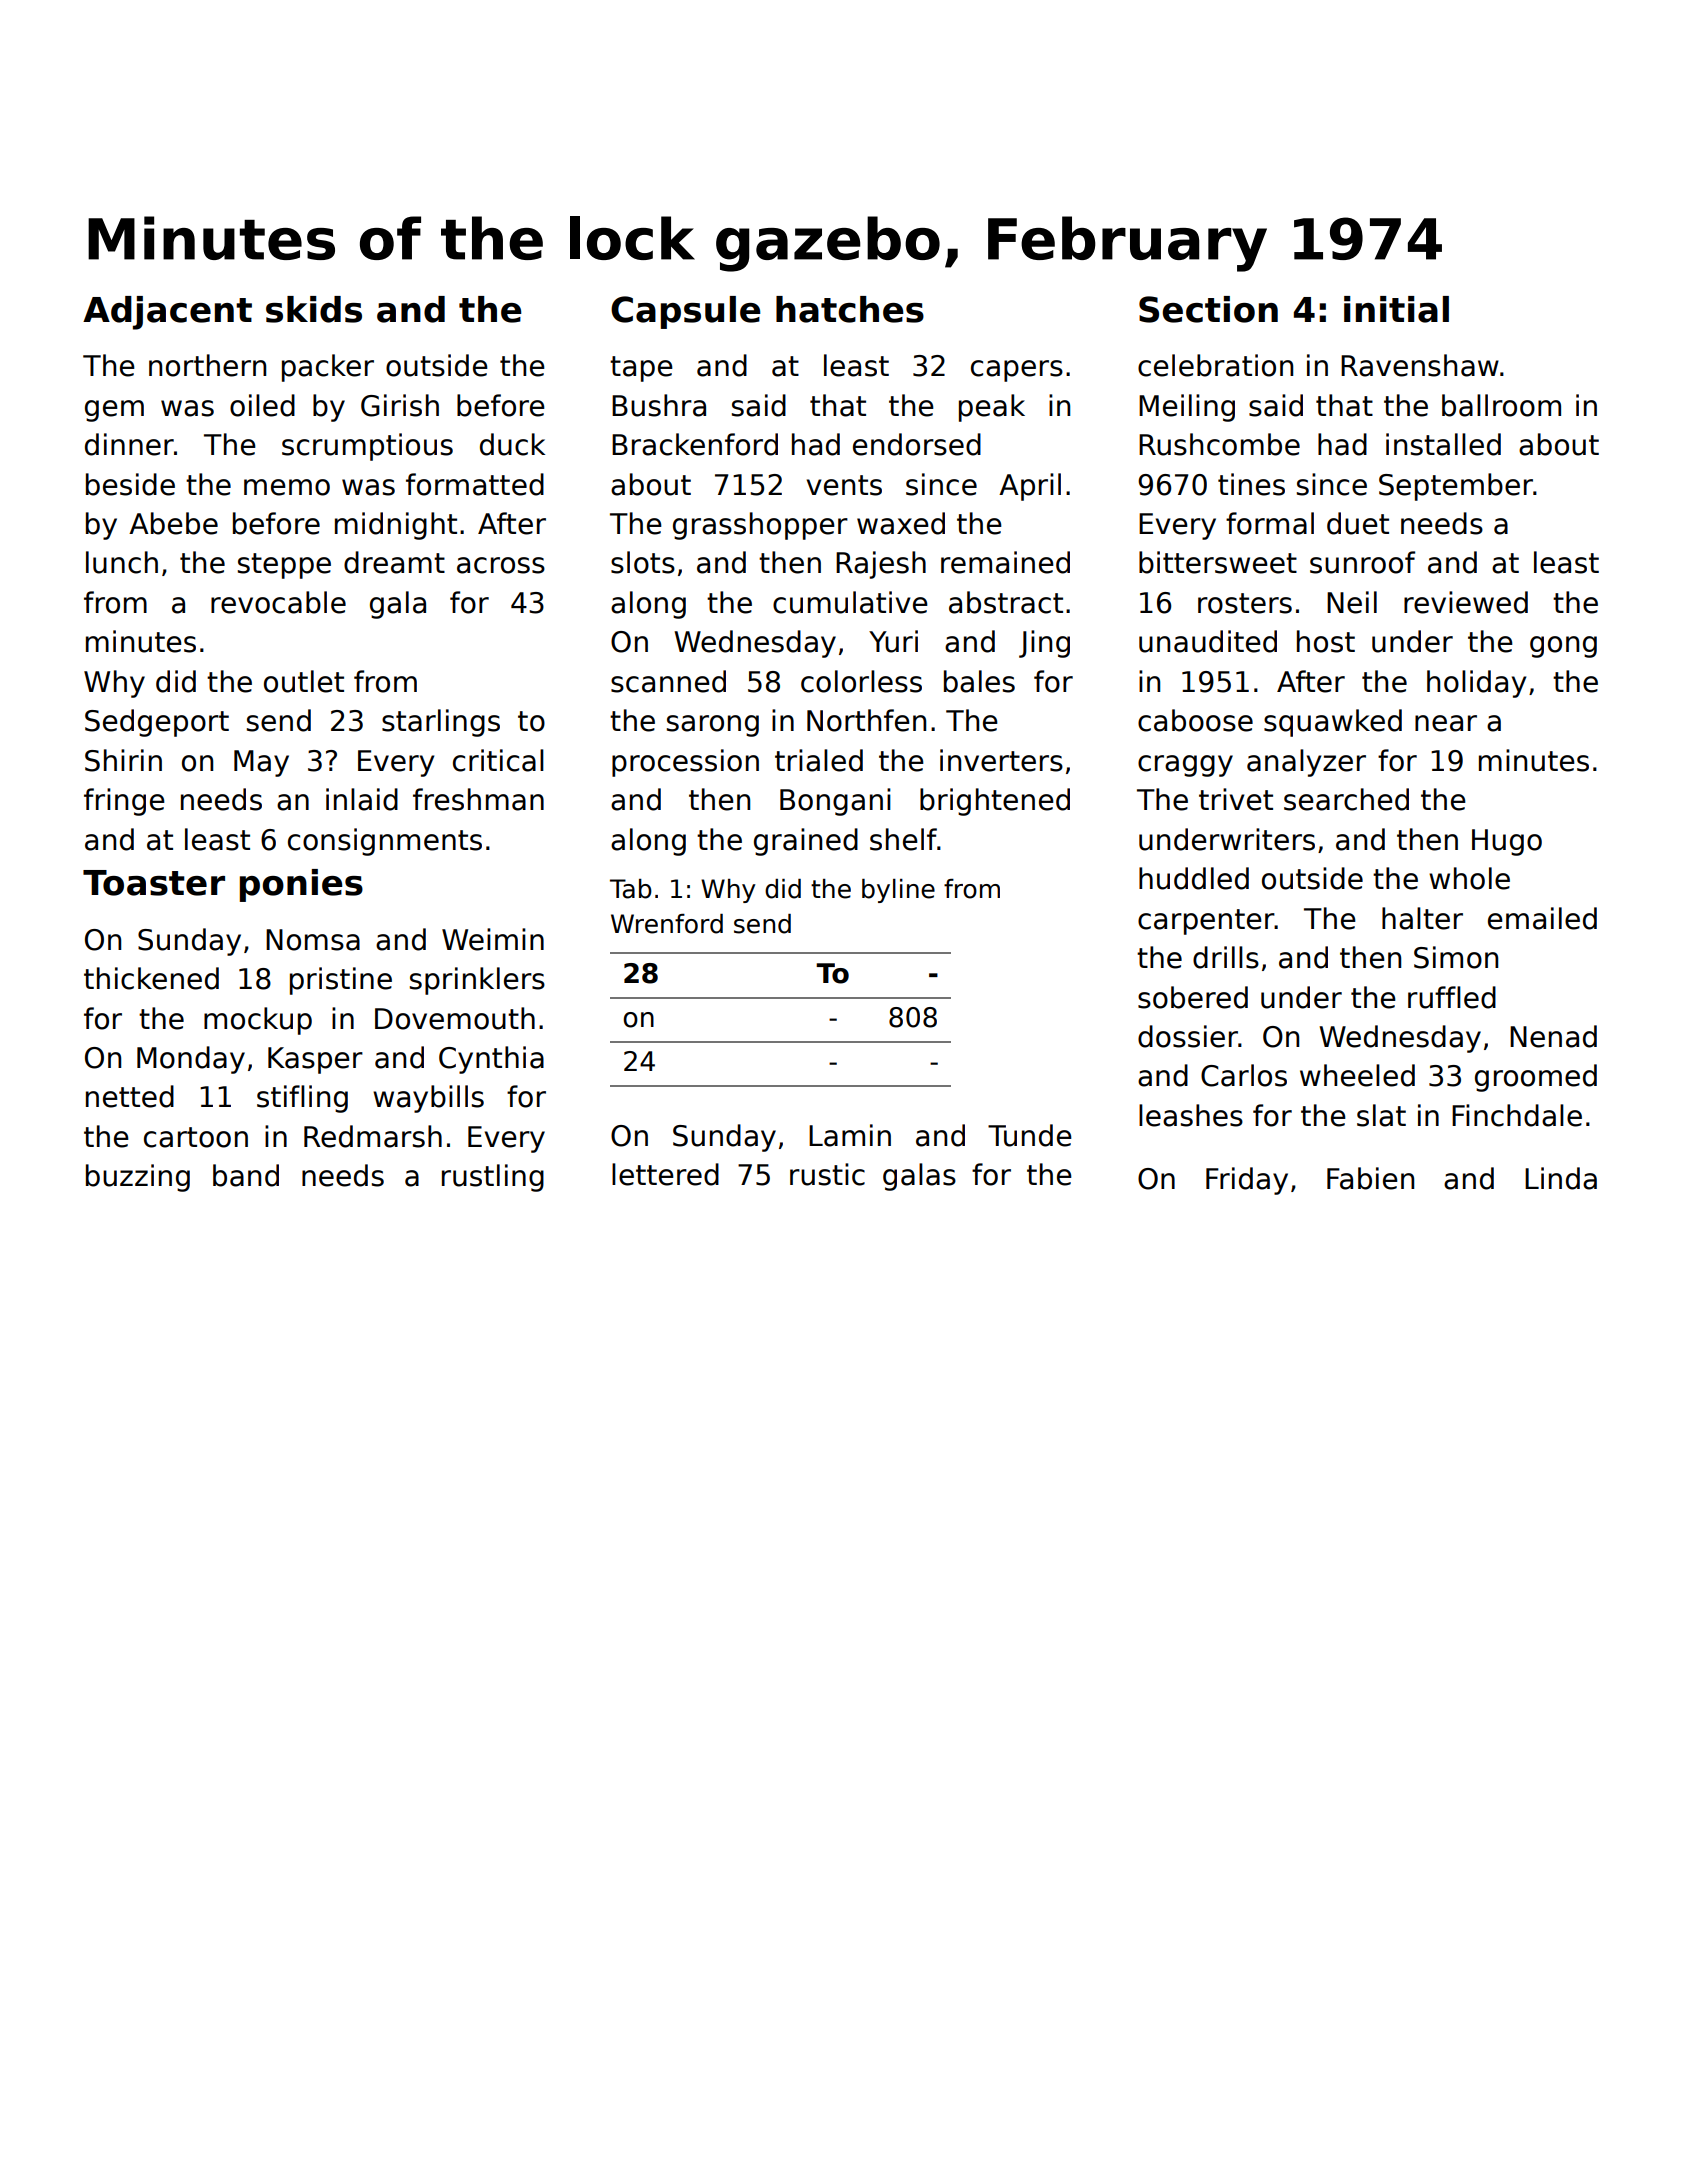 Image resolution: width=1683 pixels, height=2178 pixels. I want to click on remained, so click(1005, 562).
